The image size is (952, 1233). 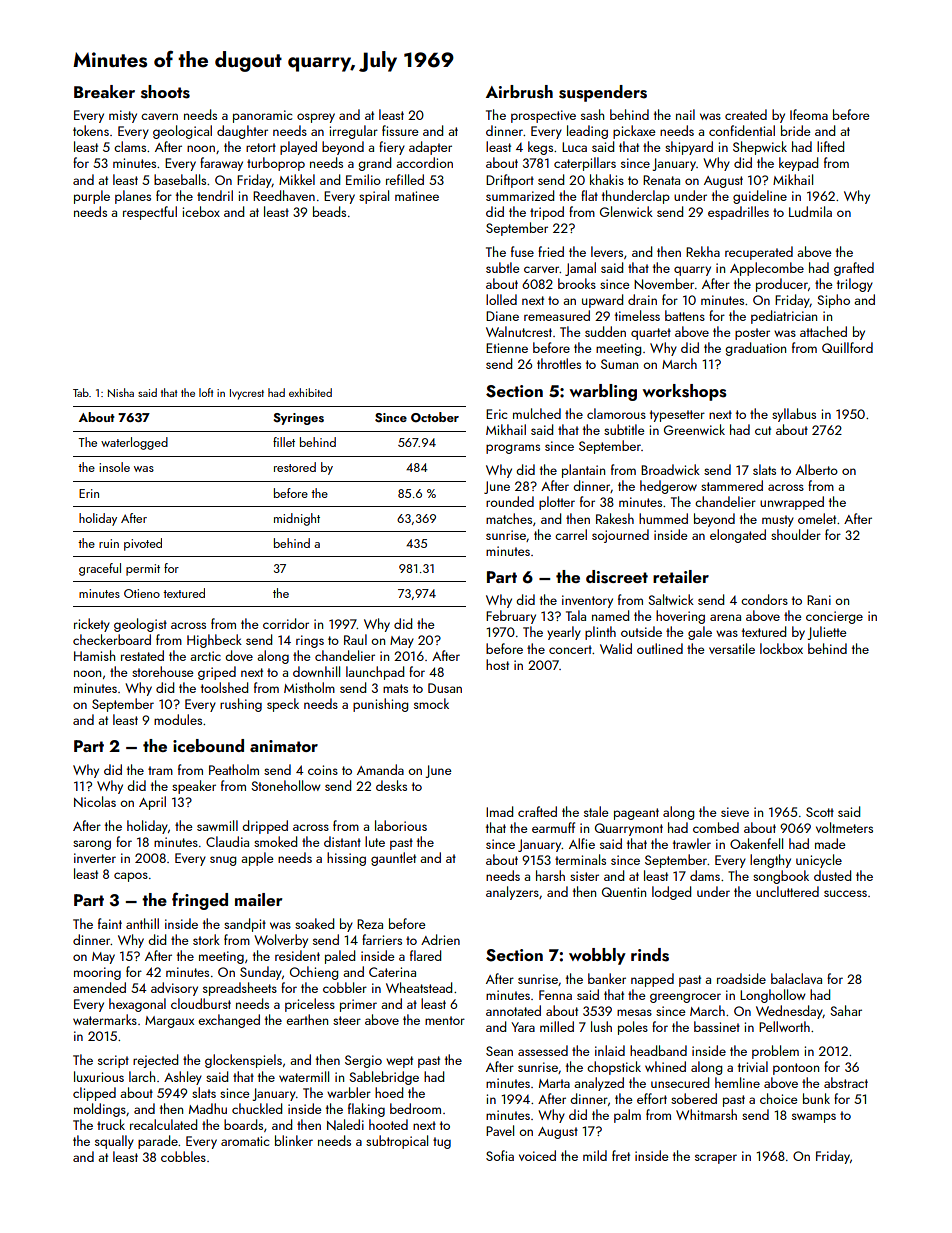 I want to click on Stonehollow, so click(x=286, y=785).
